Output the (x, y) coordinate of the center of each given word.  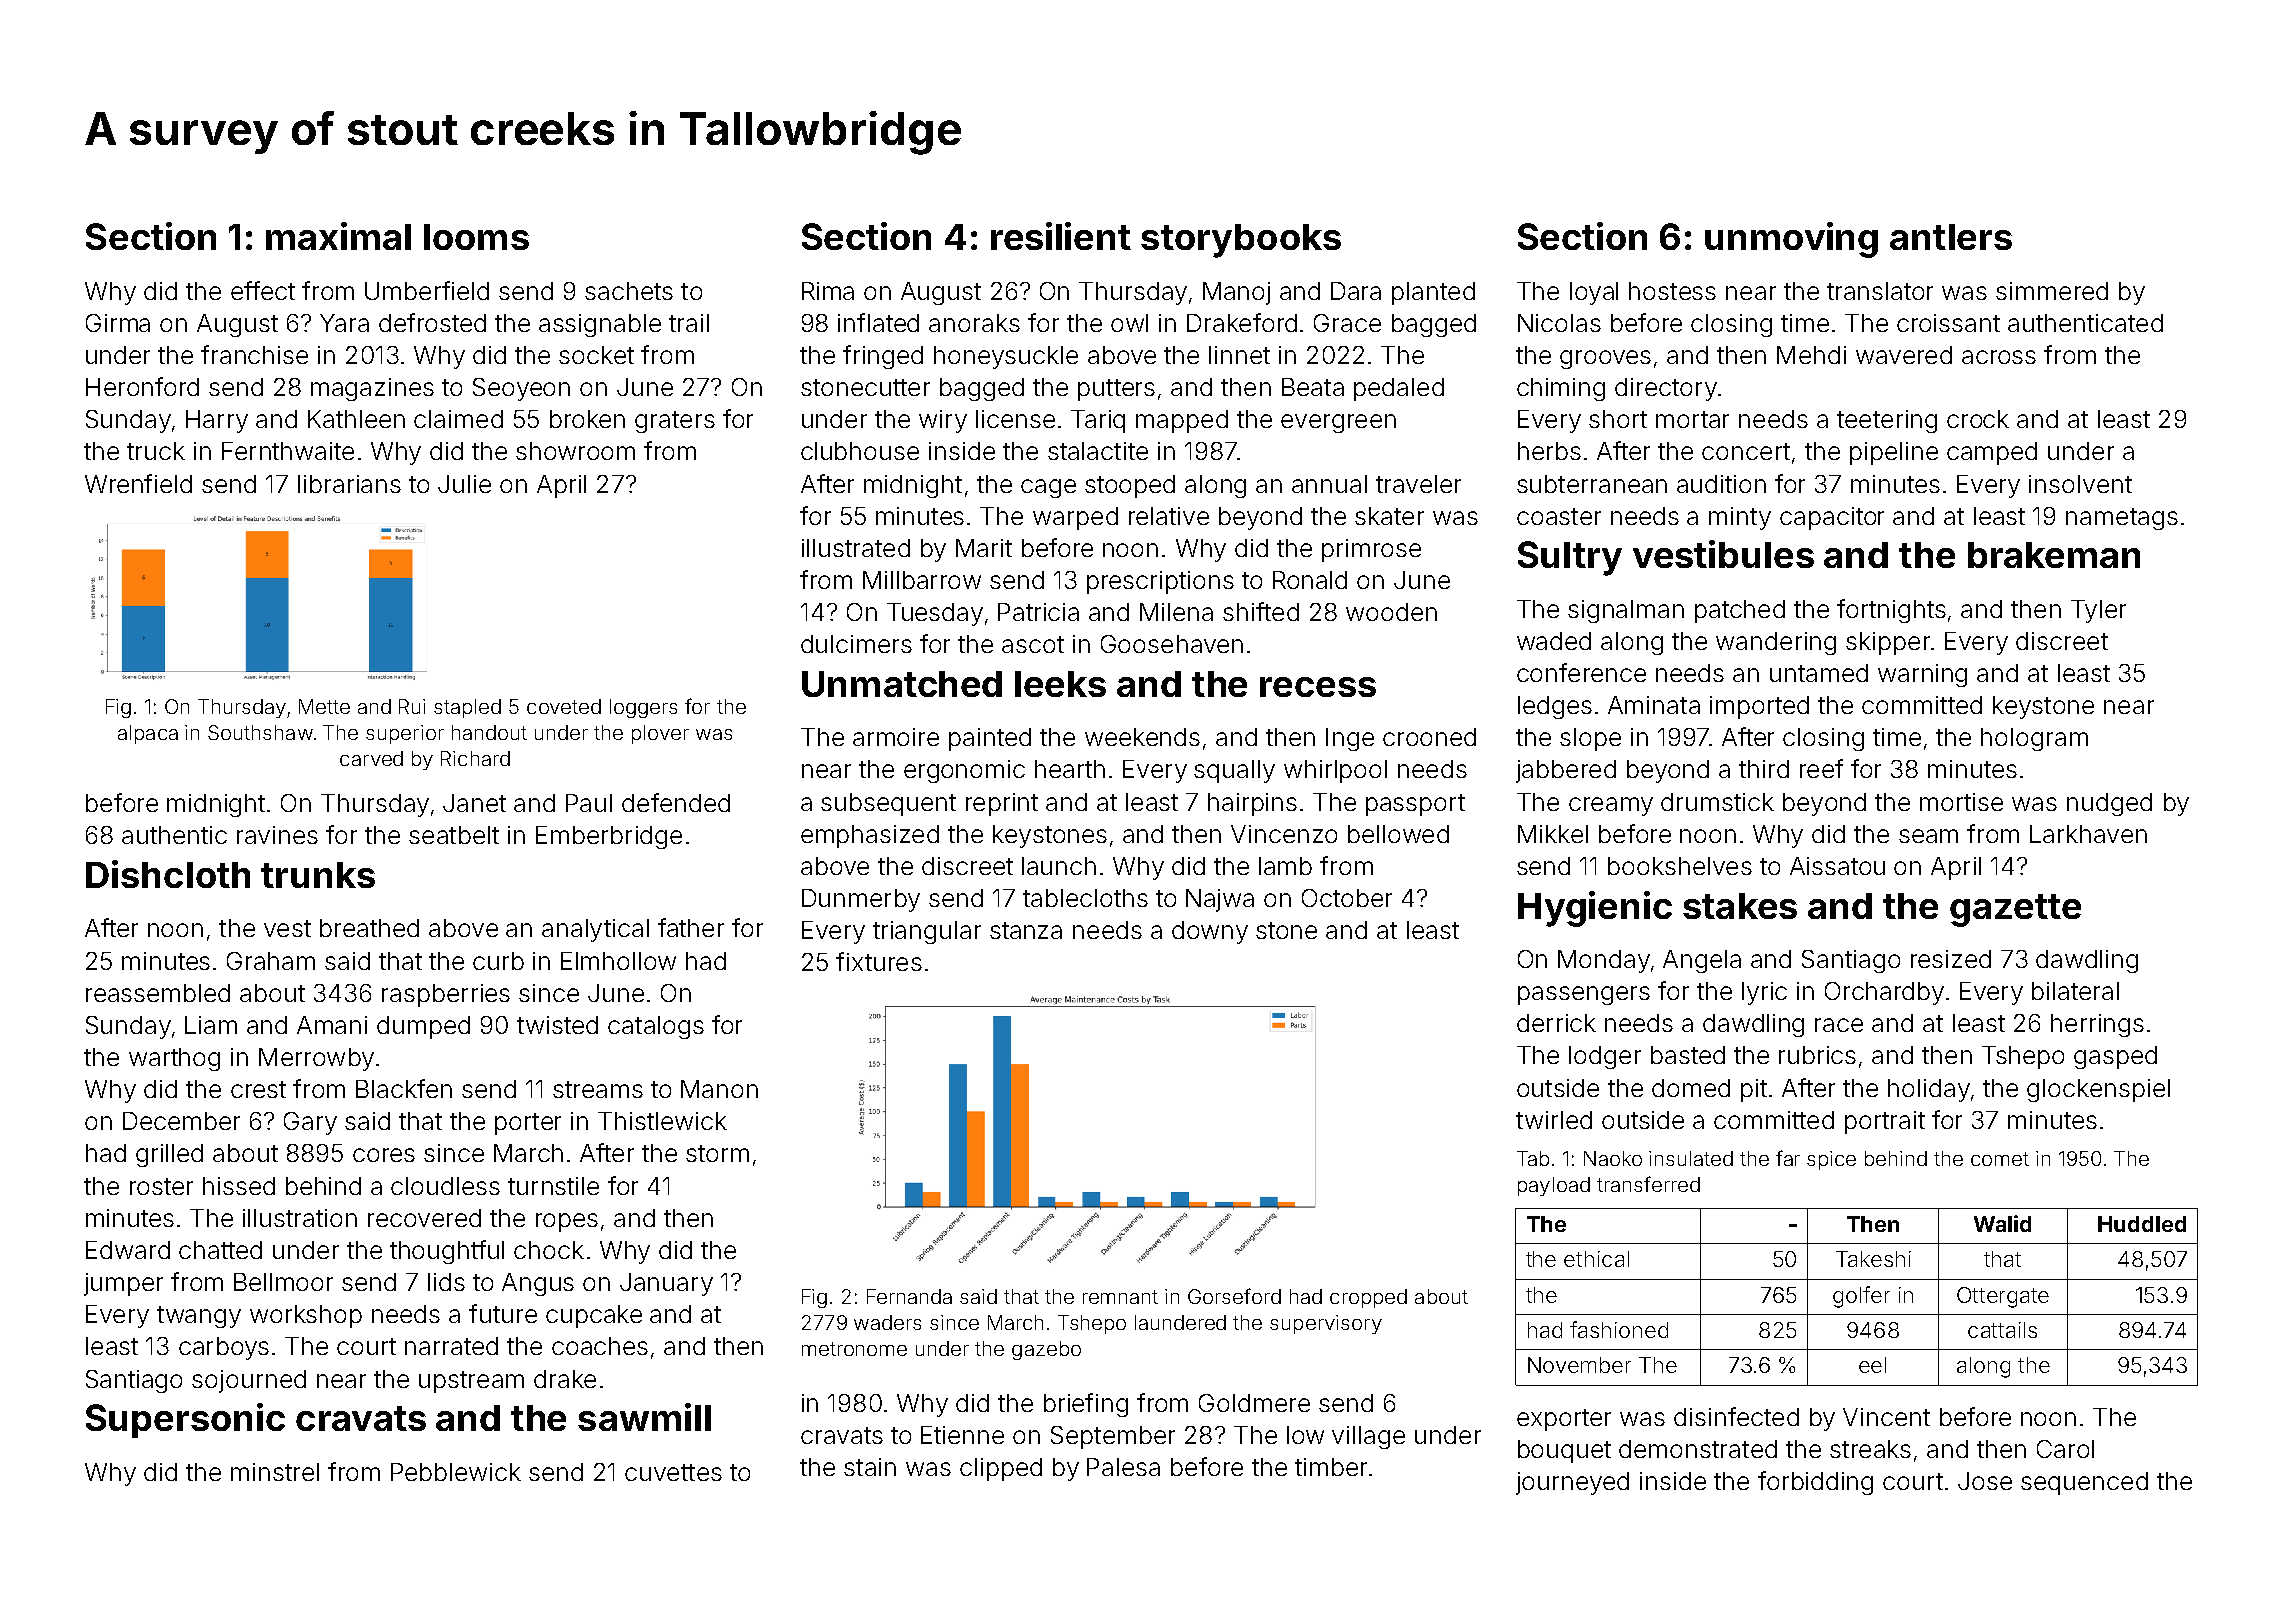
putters (1116, 390)
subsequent (888, 804)
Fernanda (909, 1296)
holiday (1929, 1090)
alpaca (148, 734)
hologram (2034, 739)
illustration (300, 1218)
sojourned (249, 1381)
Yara (344, 323)
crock (1978, 419)
